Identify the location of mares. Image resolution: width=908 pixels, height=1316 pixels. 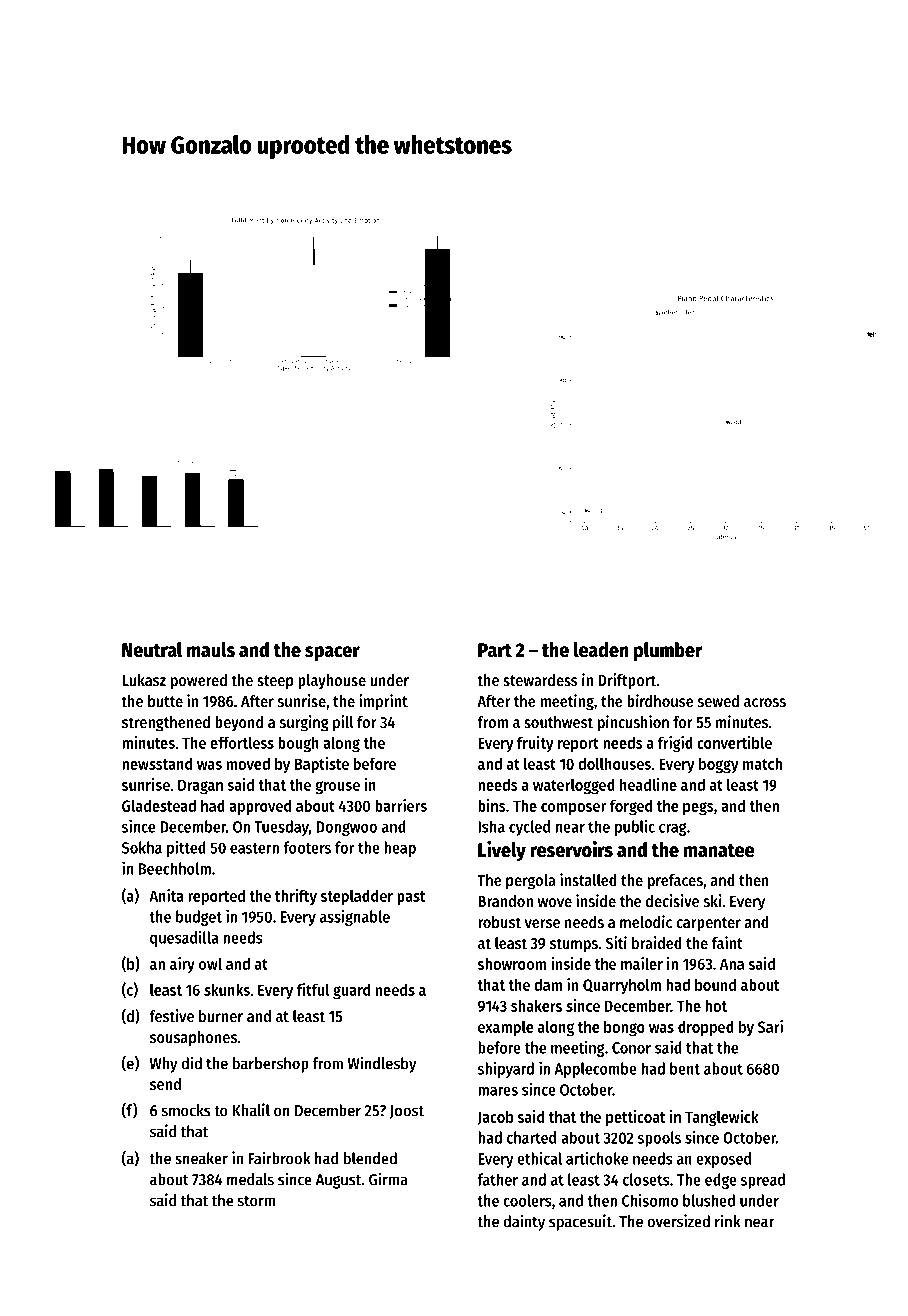
(498, 1091).
